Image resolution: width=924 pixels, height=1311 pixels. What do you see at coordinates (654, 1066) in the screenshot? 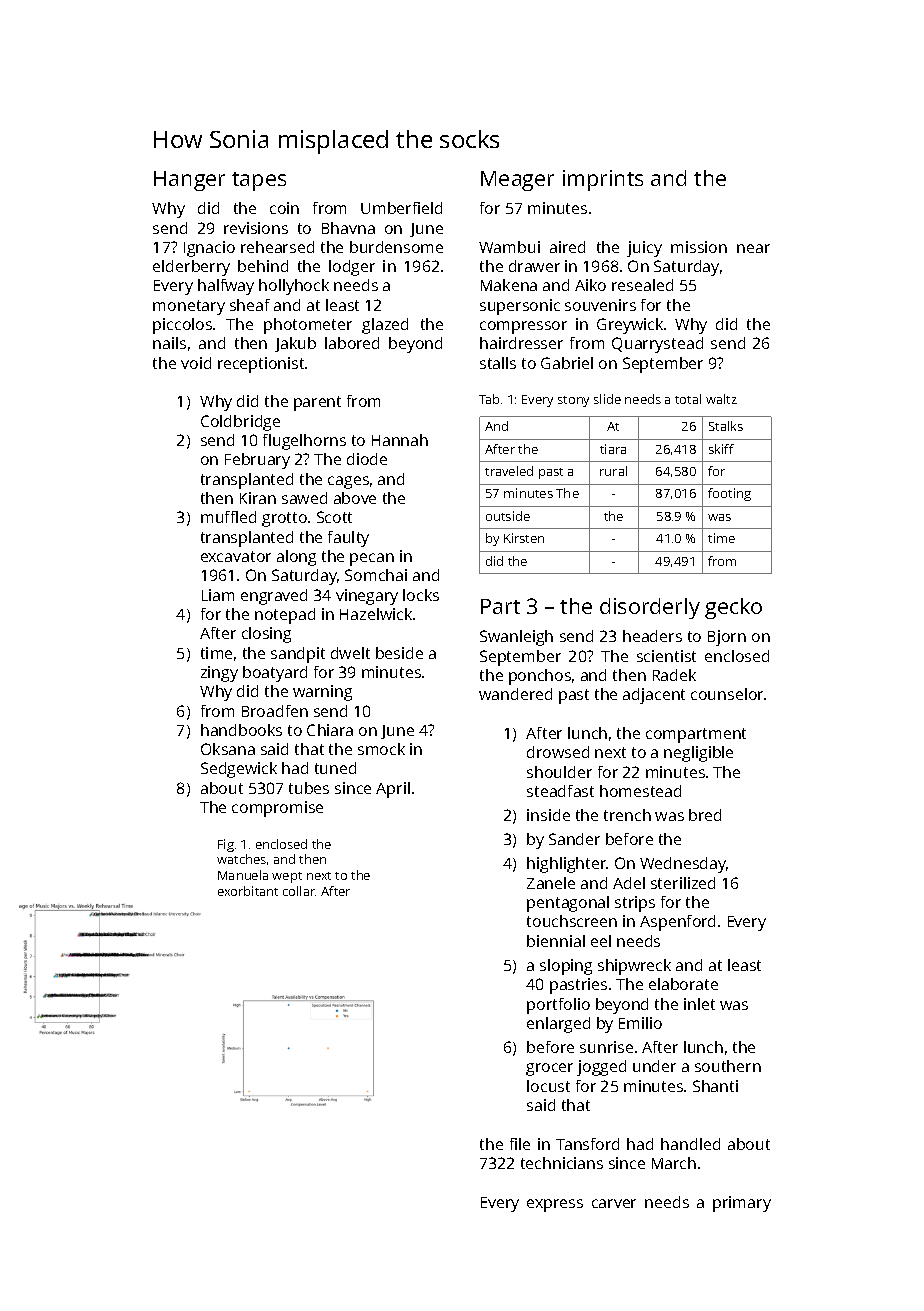
I see `under` at bounding box center [654, 1066].
